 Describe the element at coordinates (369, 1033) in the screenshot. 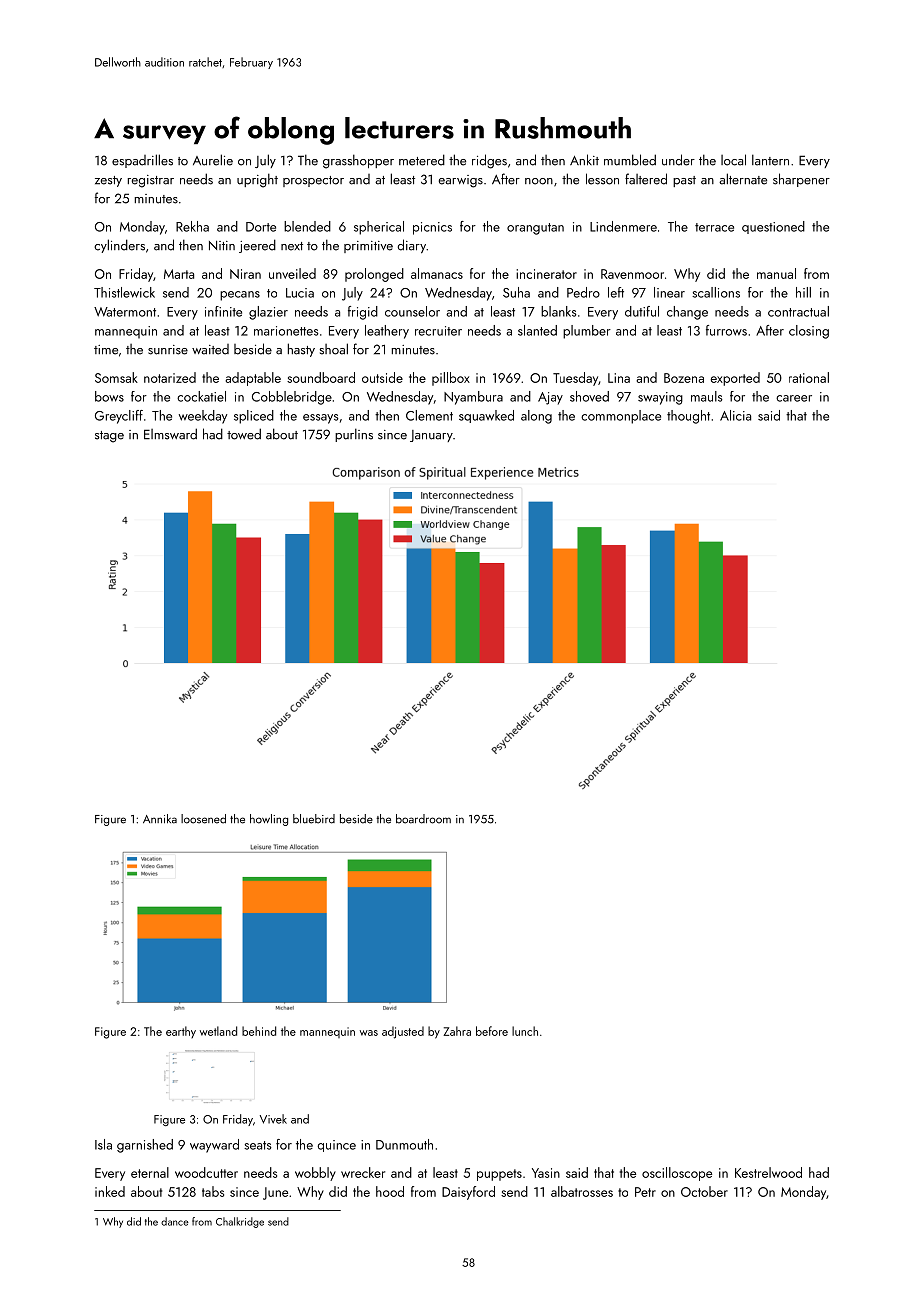

I see `was` at that location.
